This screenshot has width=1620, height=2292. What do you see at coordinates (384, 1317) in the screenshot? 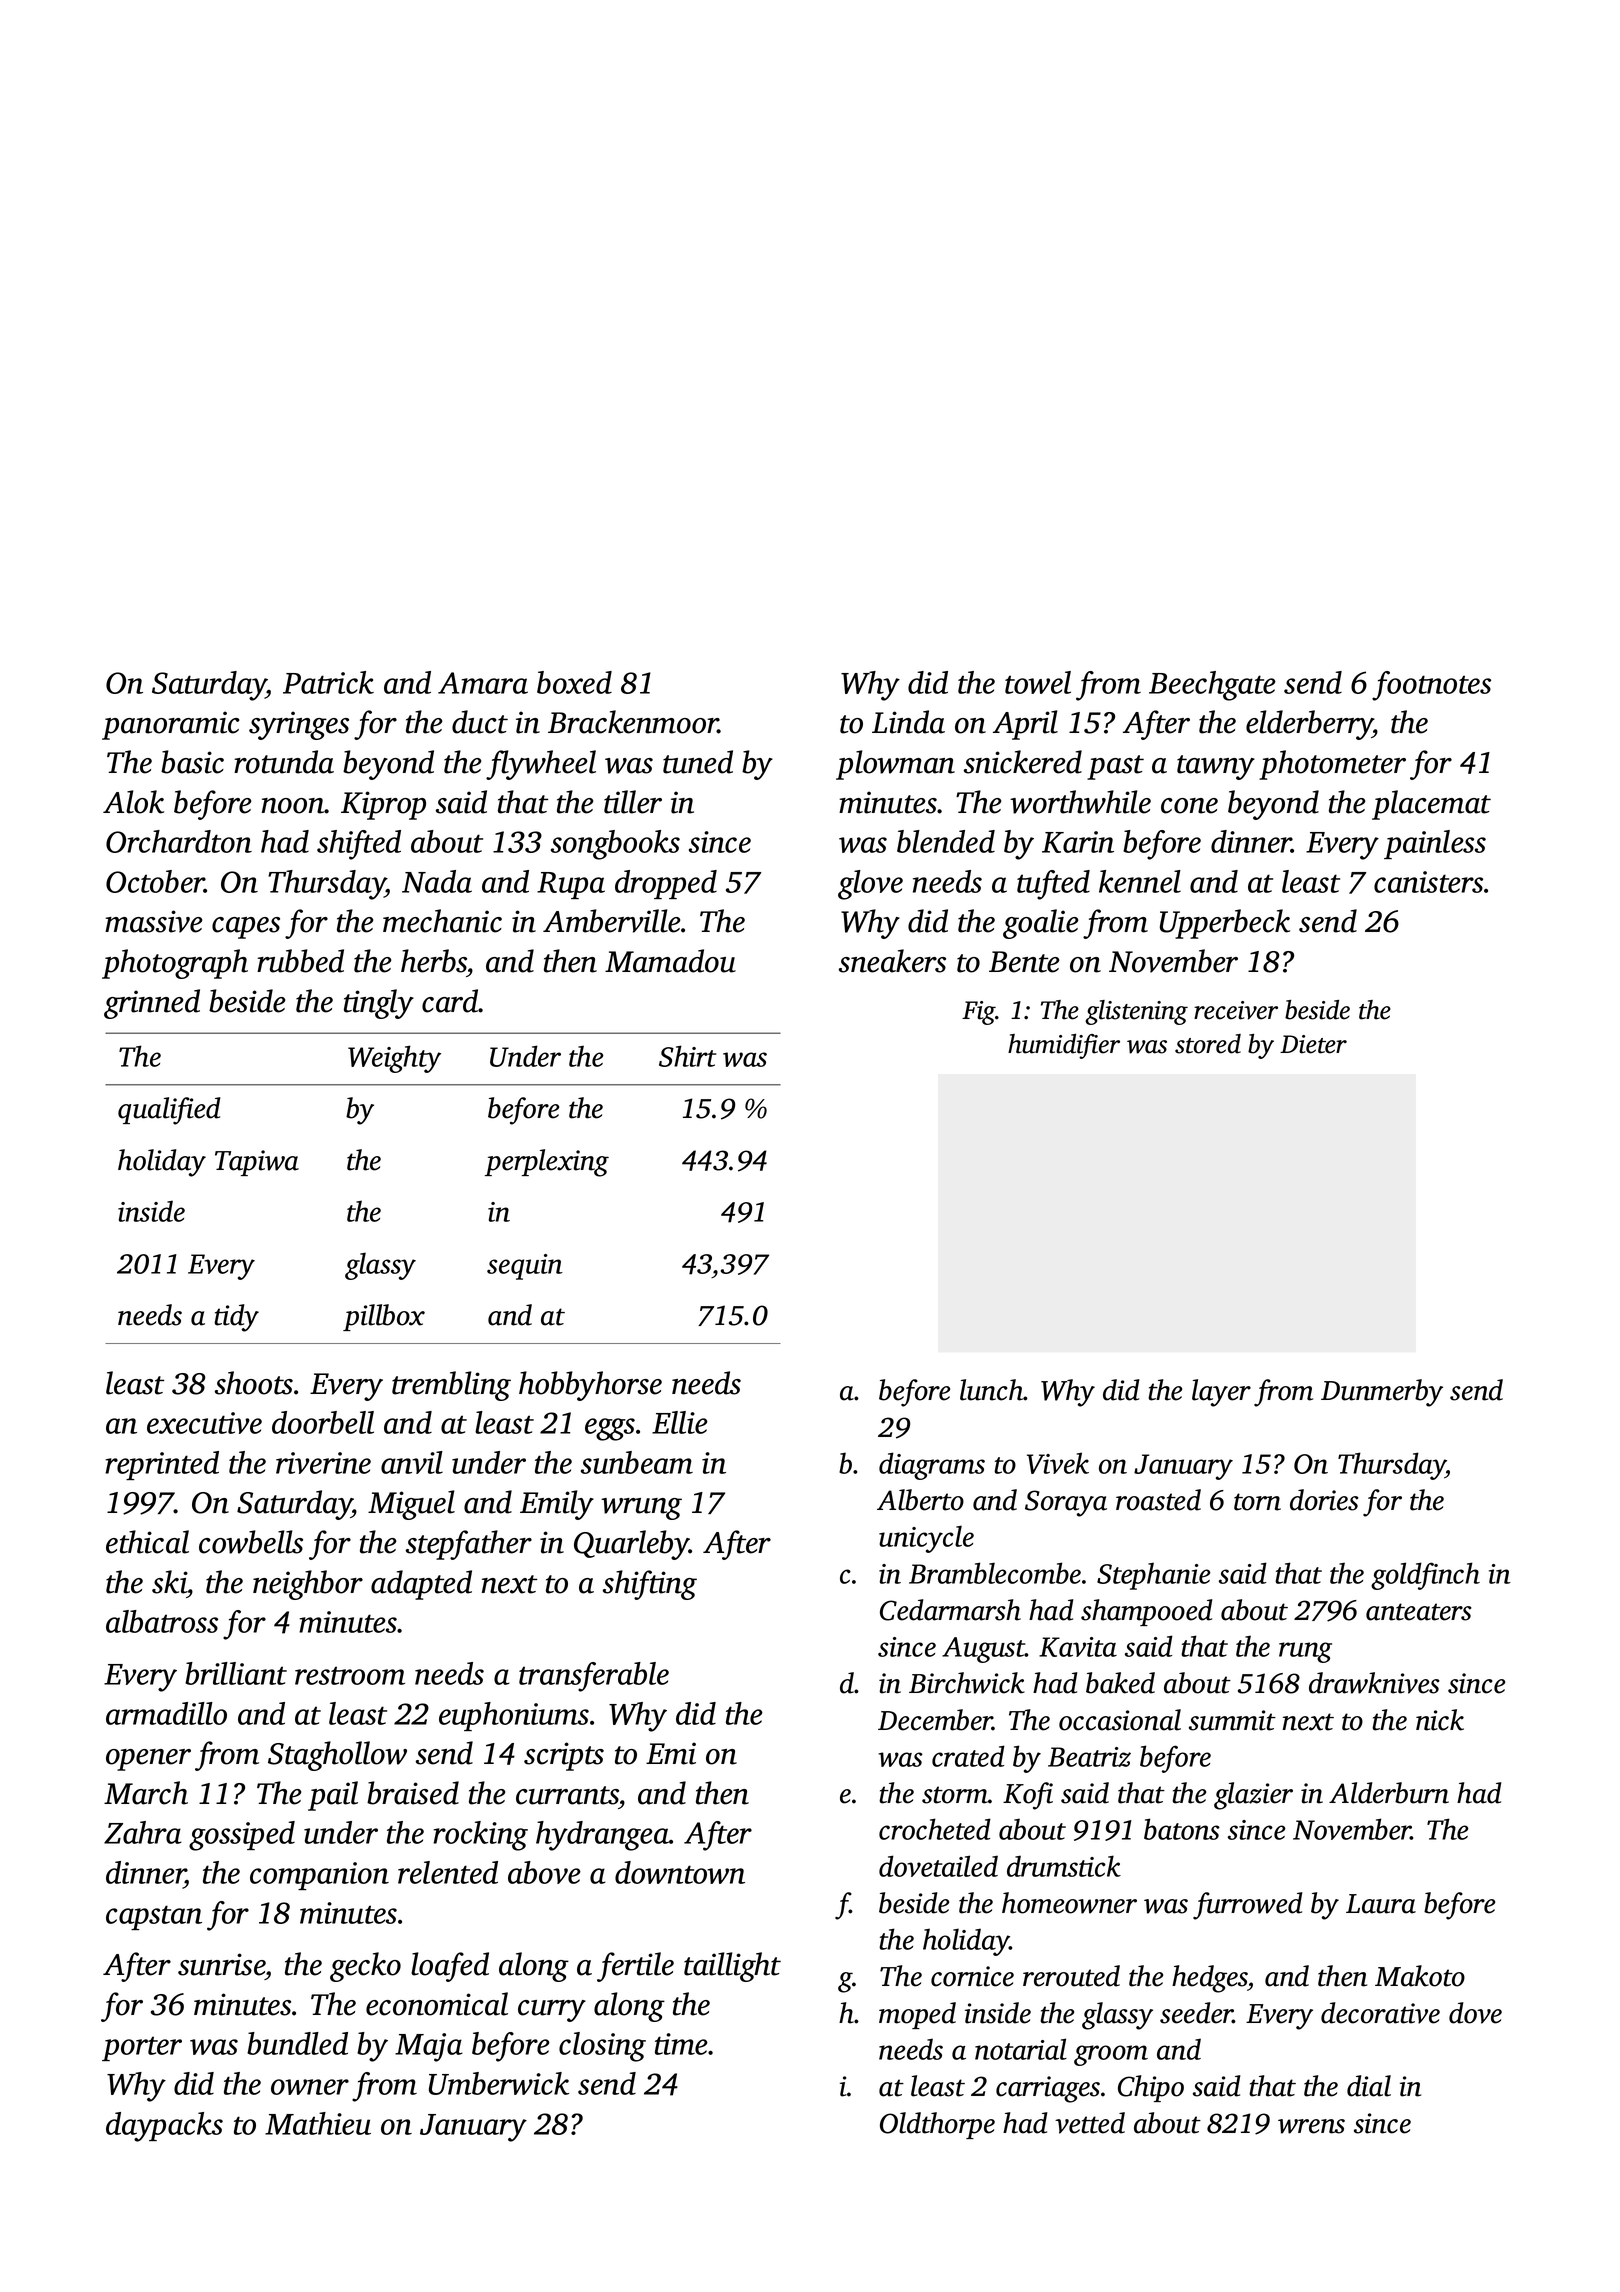
I see `pillbox` at bounding box center [384, 1317].
